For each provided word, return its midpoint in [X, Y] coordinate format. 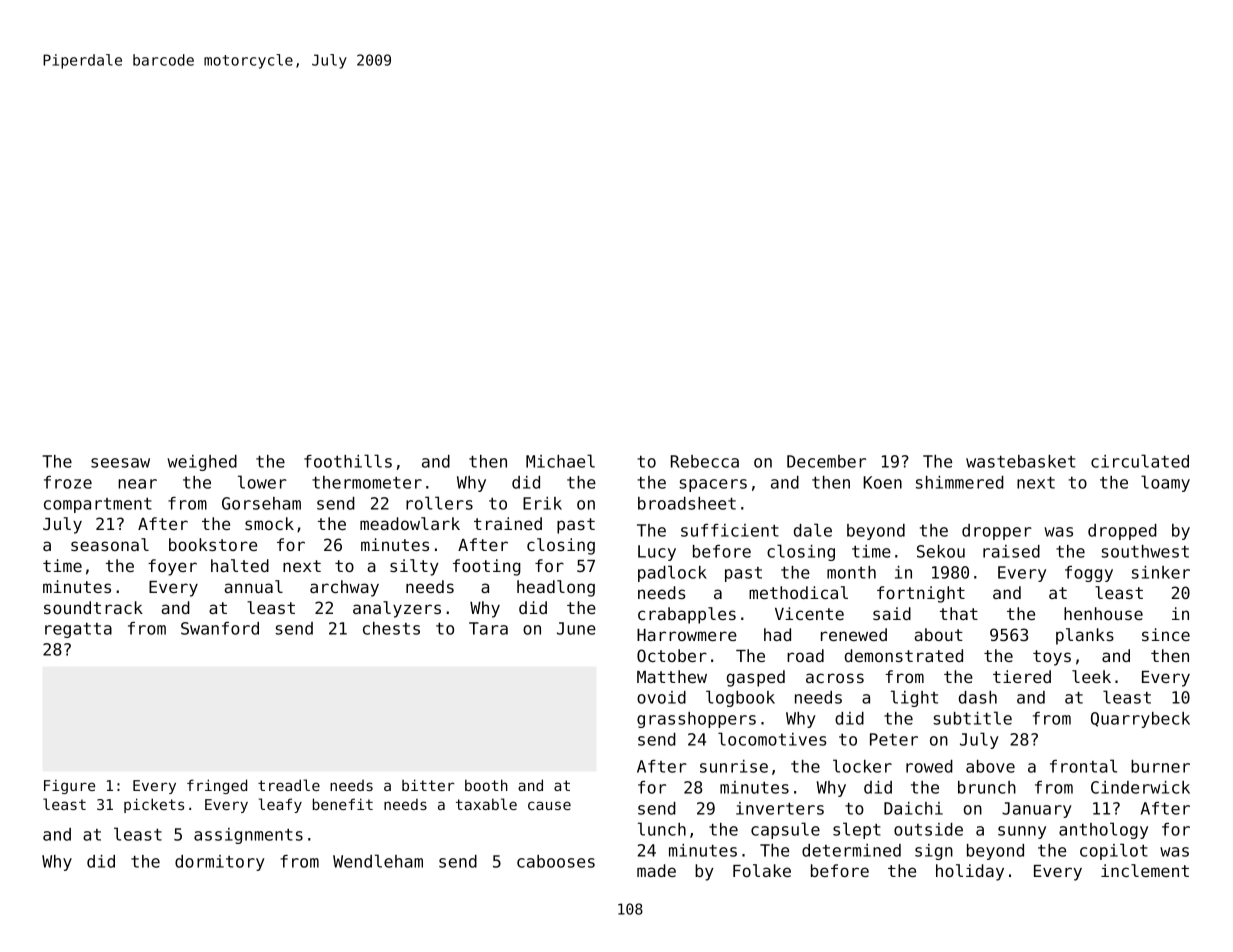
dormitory [220, 863]
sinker [1161, 572]
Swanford [220, 628]
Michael [560, 461]
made [656, 870]
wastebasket [1020, 461]
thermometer [367, 482]
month [851, 572]
